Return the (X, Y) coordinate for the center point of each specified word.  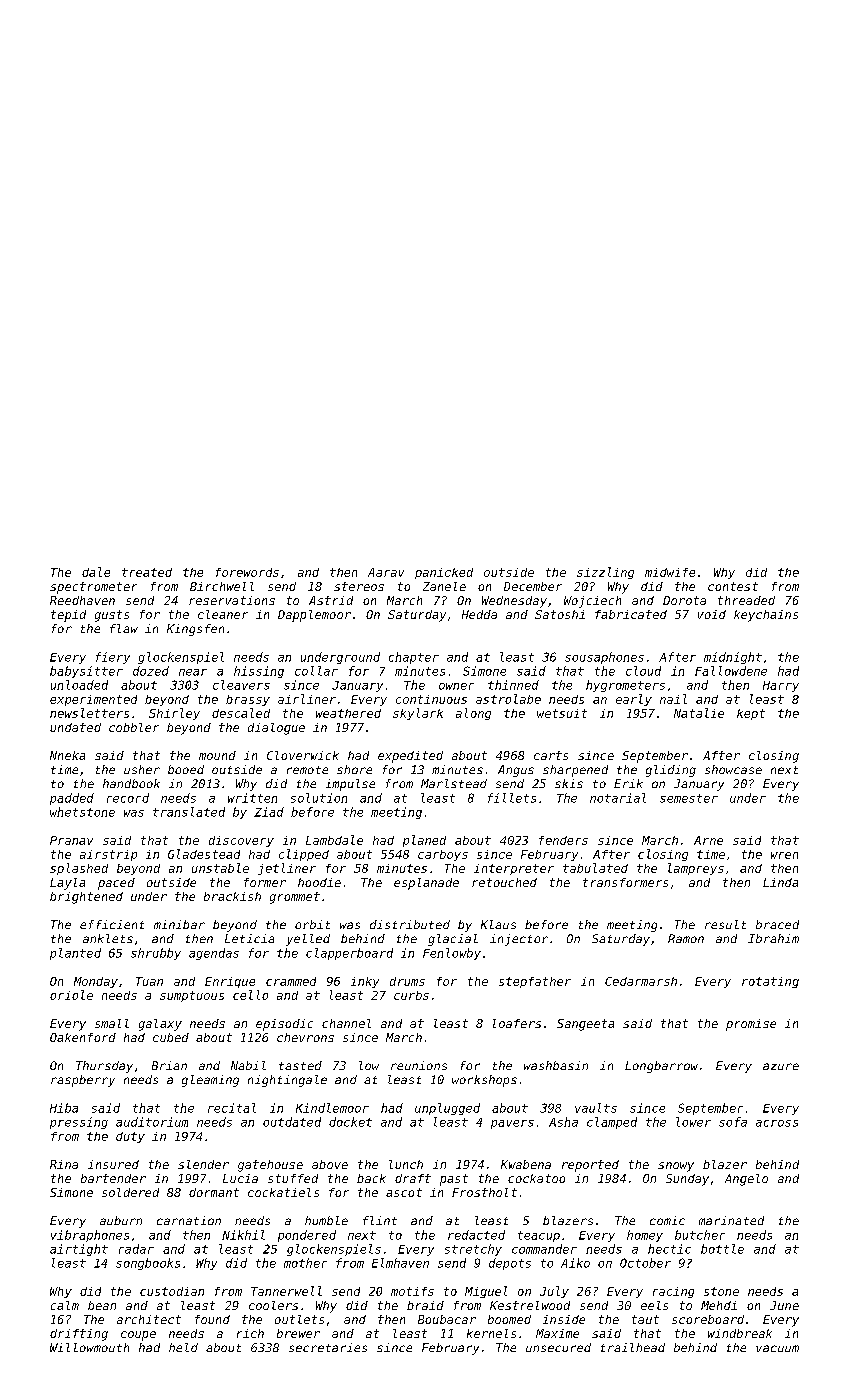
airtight (79, 1250)
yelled (308, 940)
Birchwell (222, 586)
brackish (232, 896)
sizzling (605, 573)
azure (781, 1066)
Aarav (386, 572)
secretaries (328, 1347)
